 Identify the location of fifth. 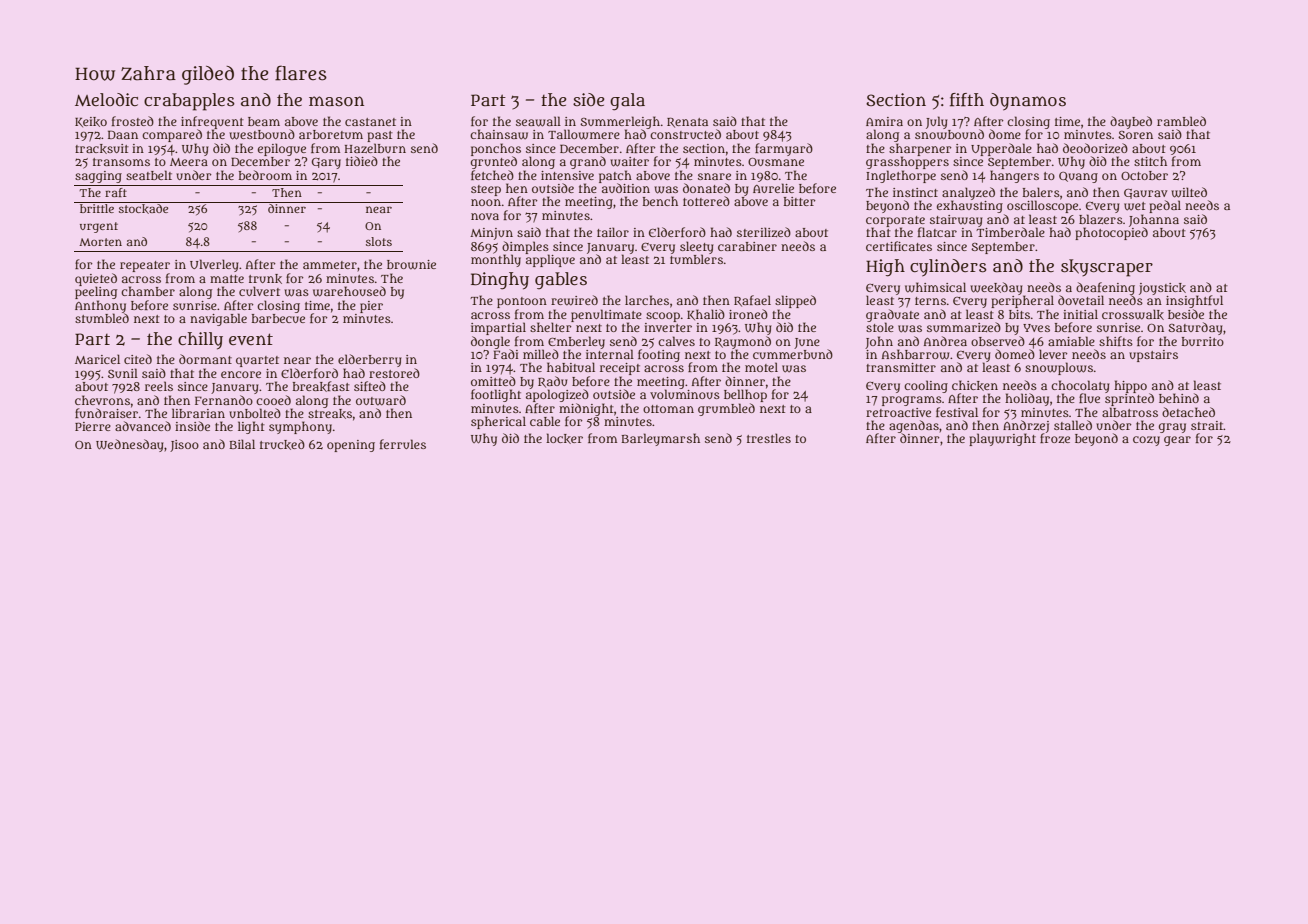
(967, 100).
